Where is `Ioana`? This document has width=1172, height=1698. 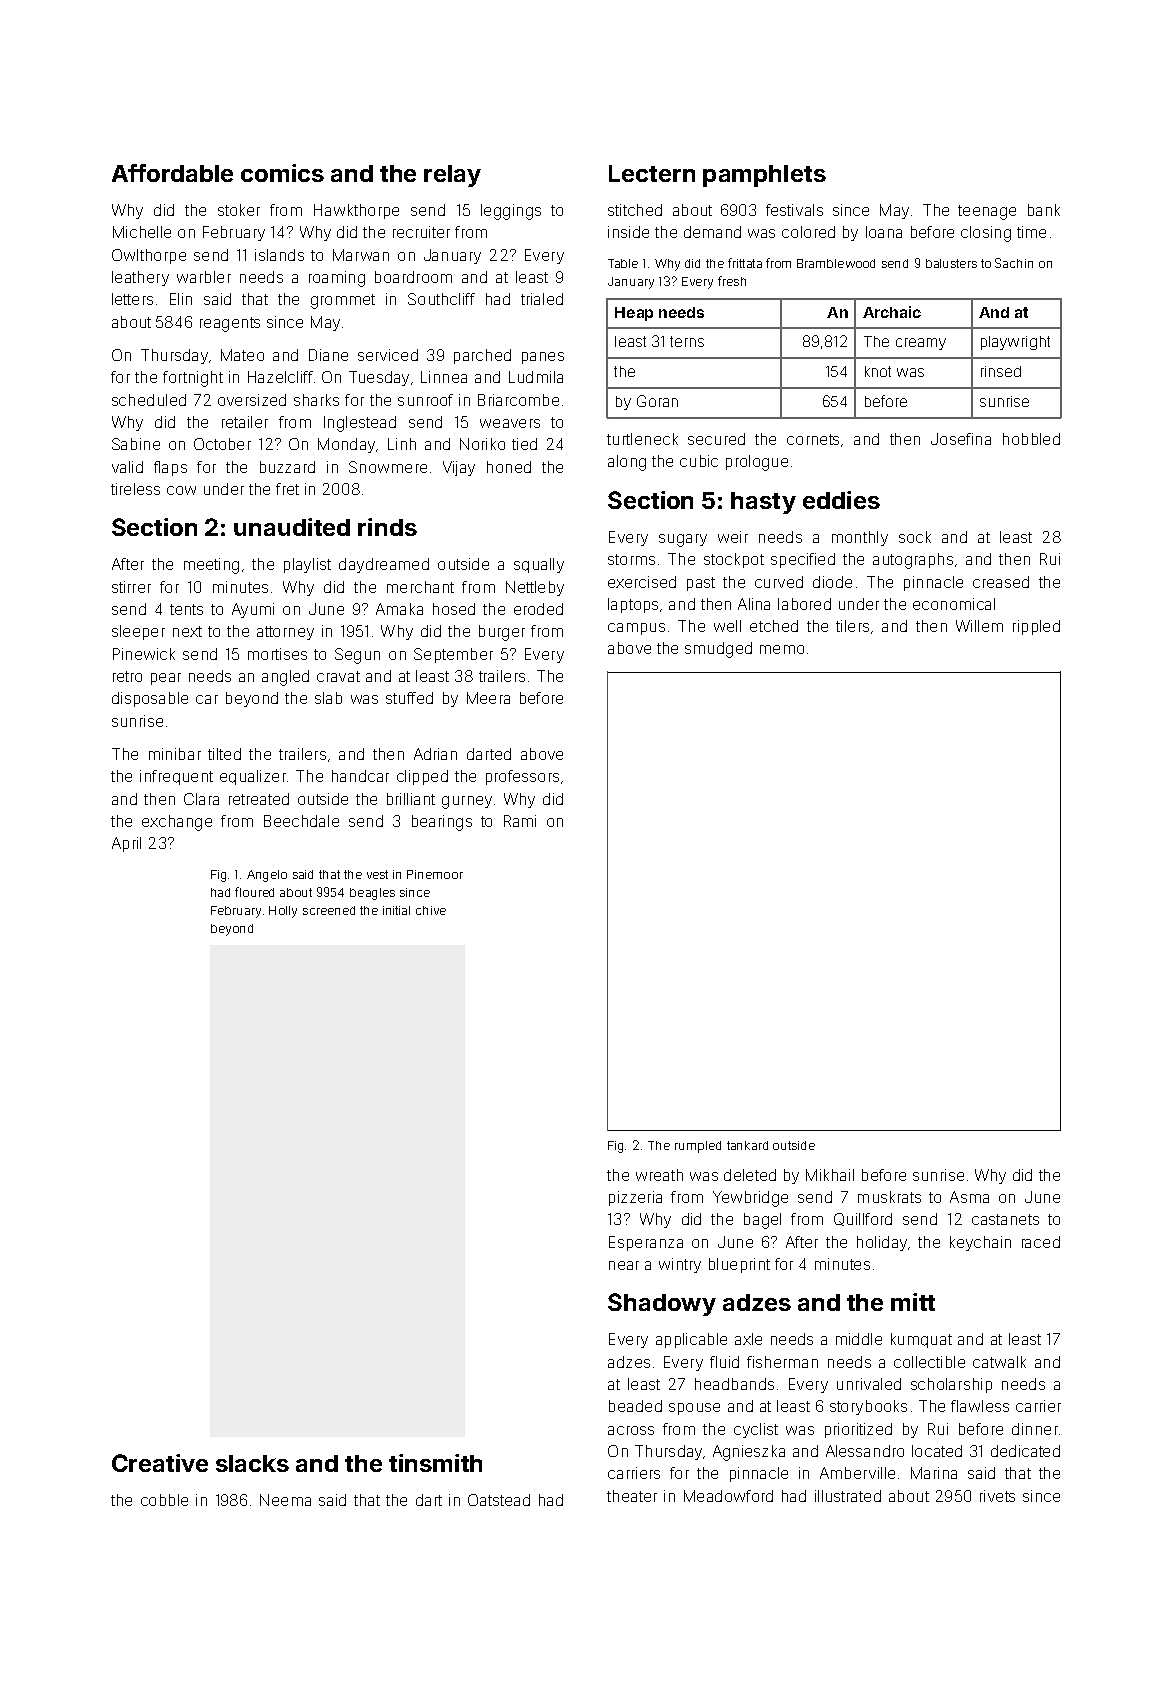 Ioana is located at coordinates (884, 232).
